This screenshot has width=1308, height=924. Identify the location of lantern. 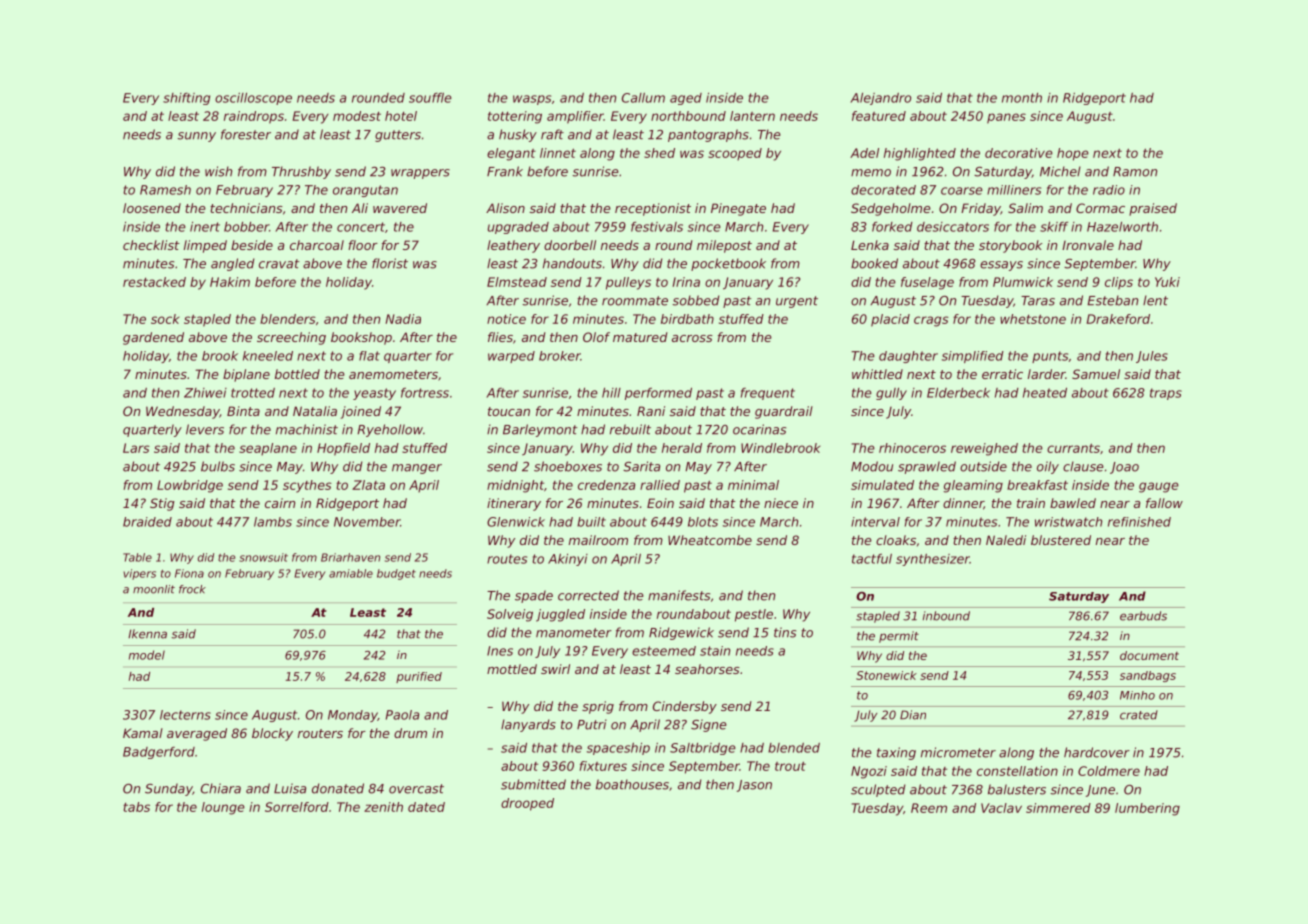
(752, 116).
